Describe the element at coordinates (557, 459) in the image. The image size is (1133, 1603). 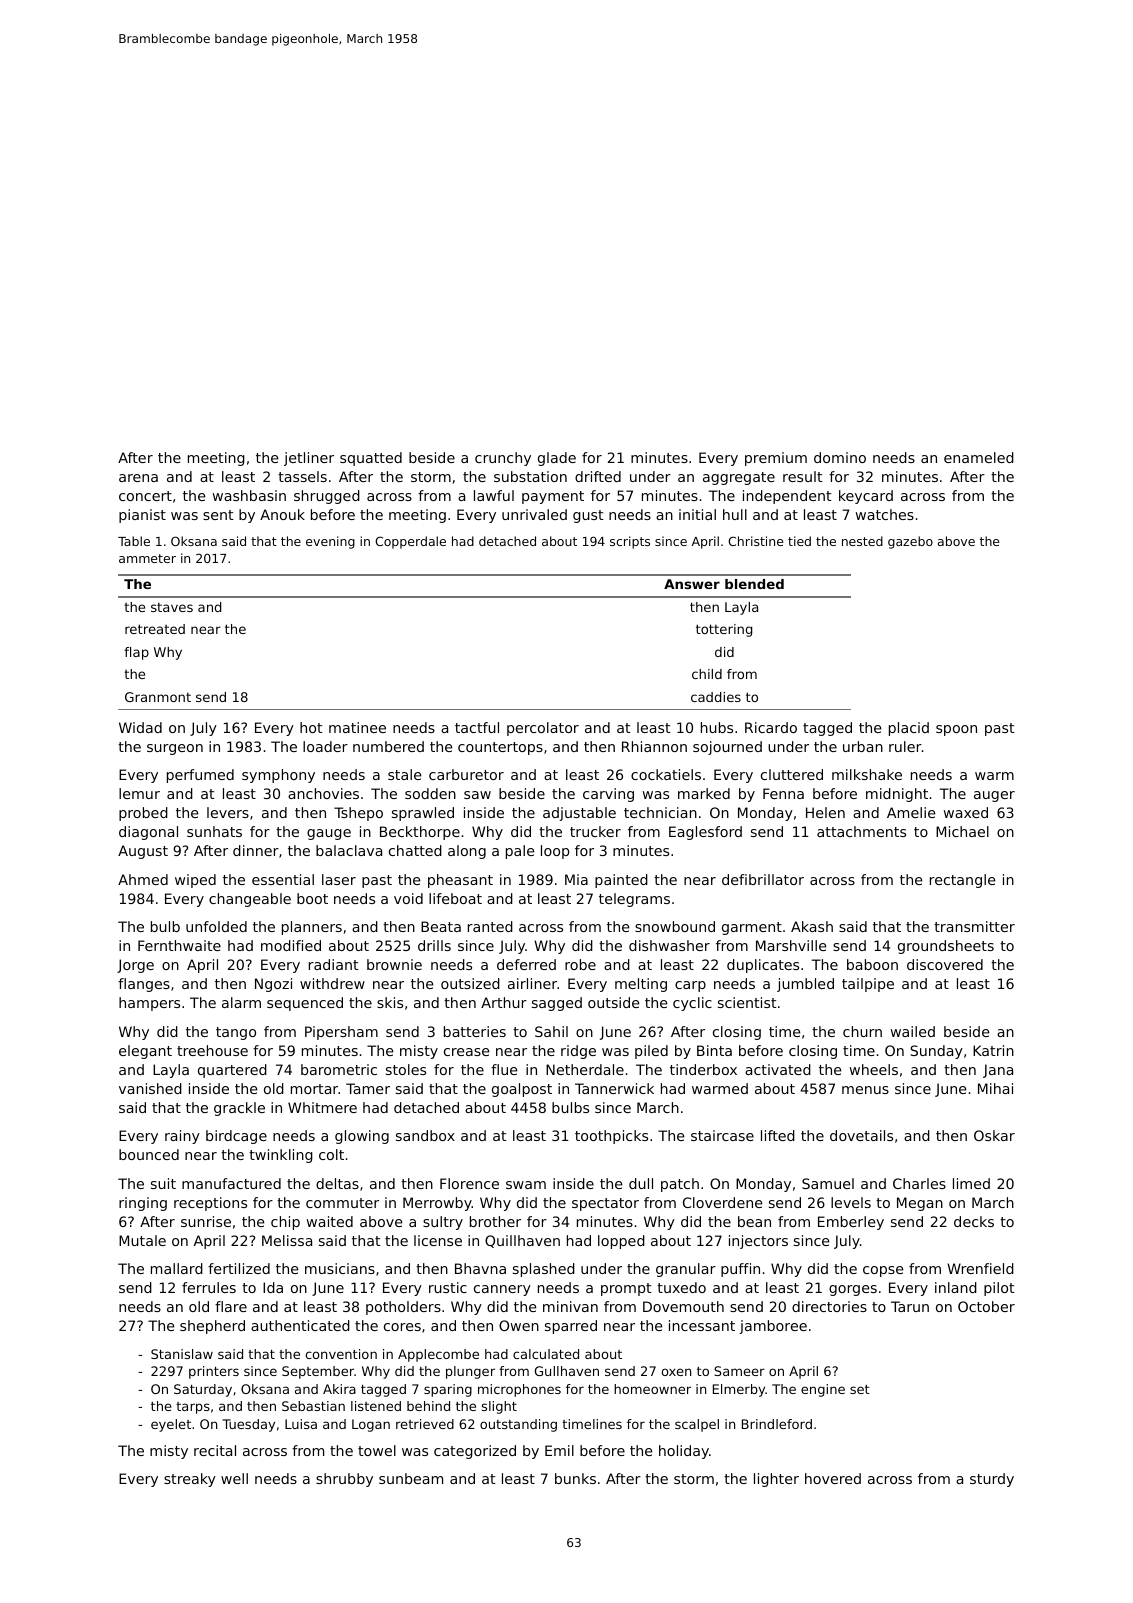
I see `glade` at that location.
